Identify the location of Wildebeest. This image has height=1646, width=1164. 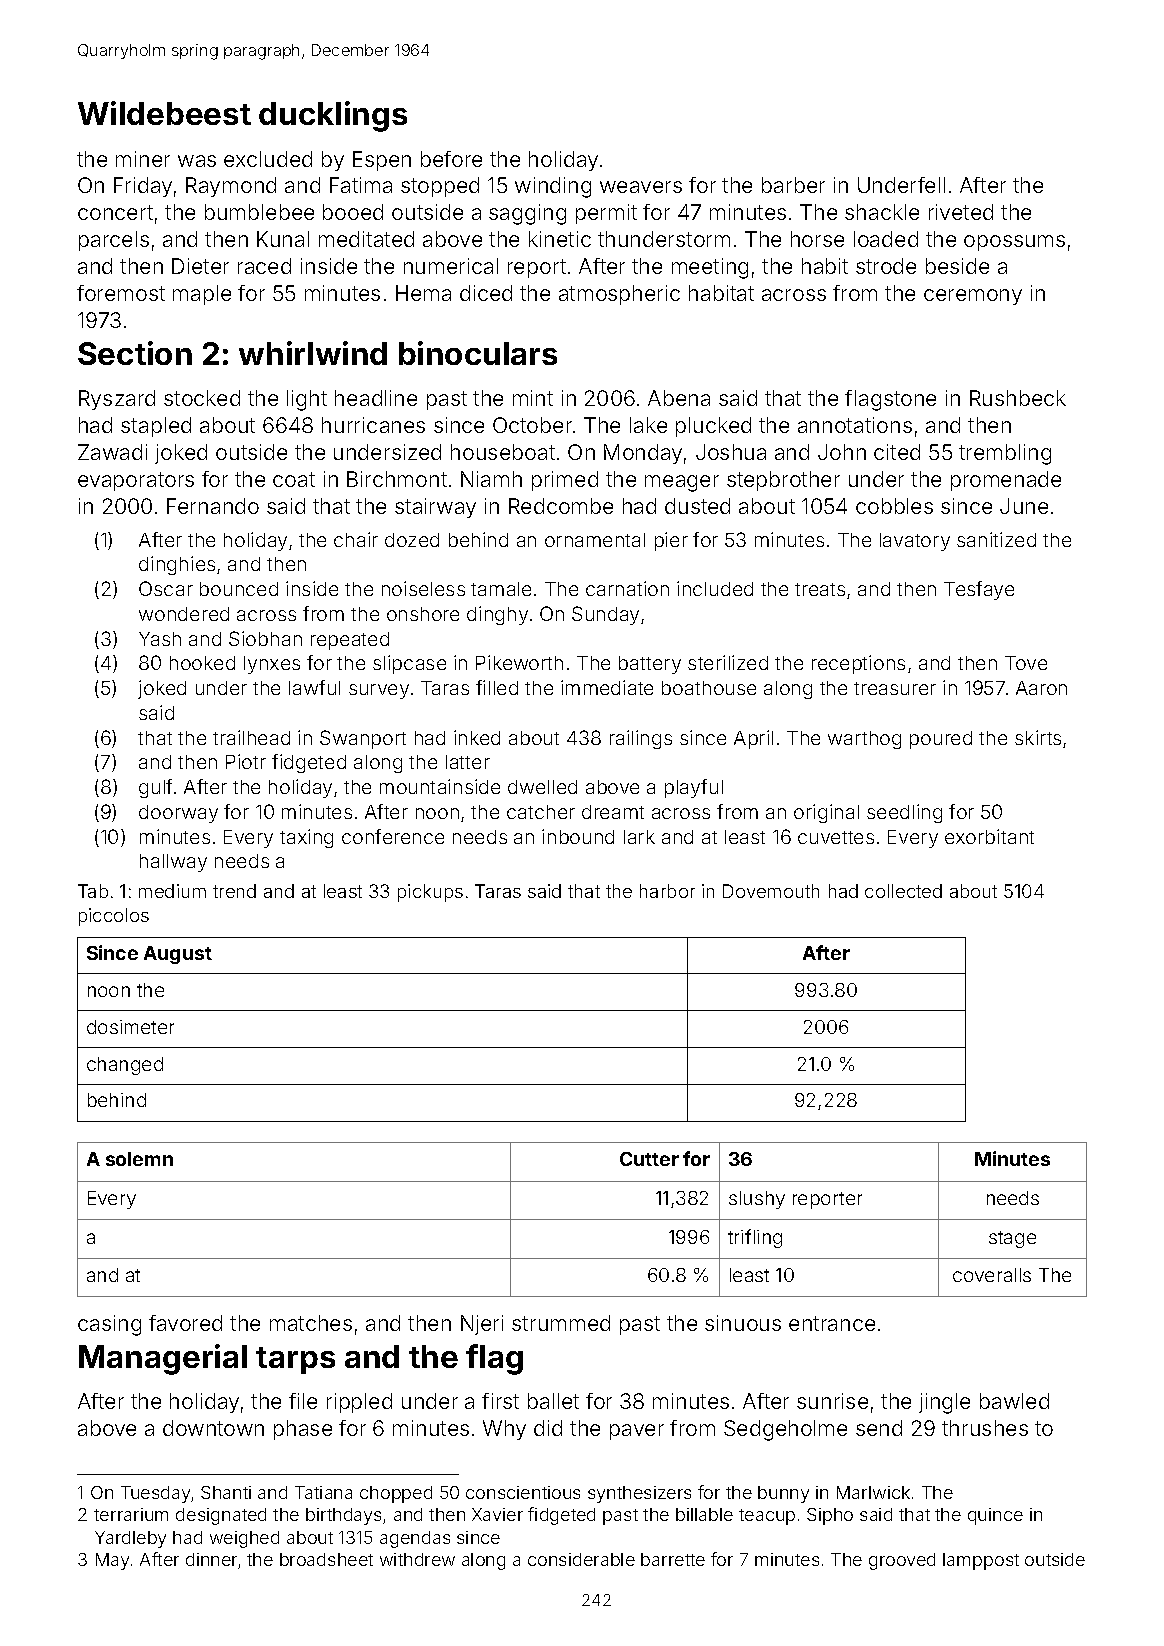
(164, 113).
